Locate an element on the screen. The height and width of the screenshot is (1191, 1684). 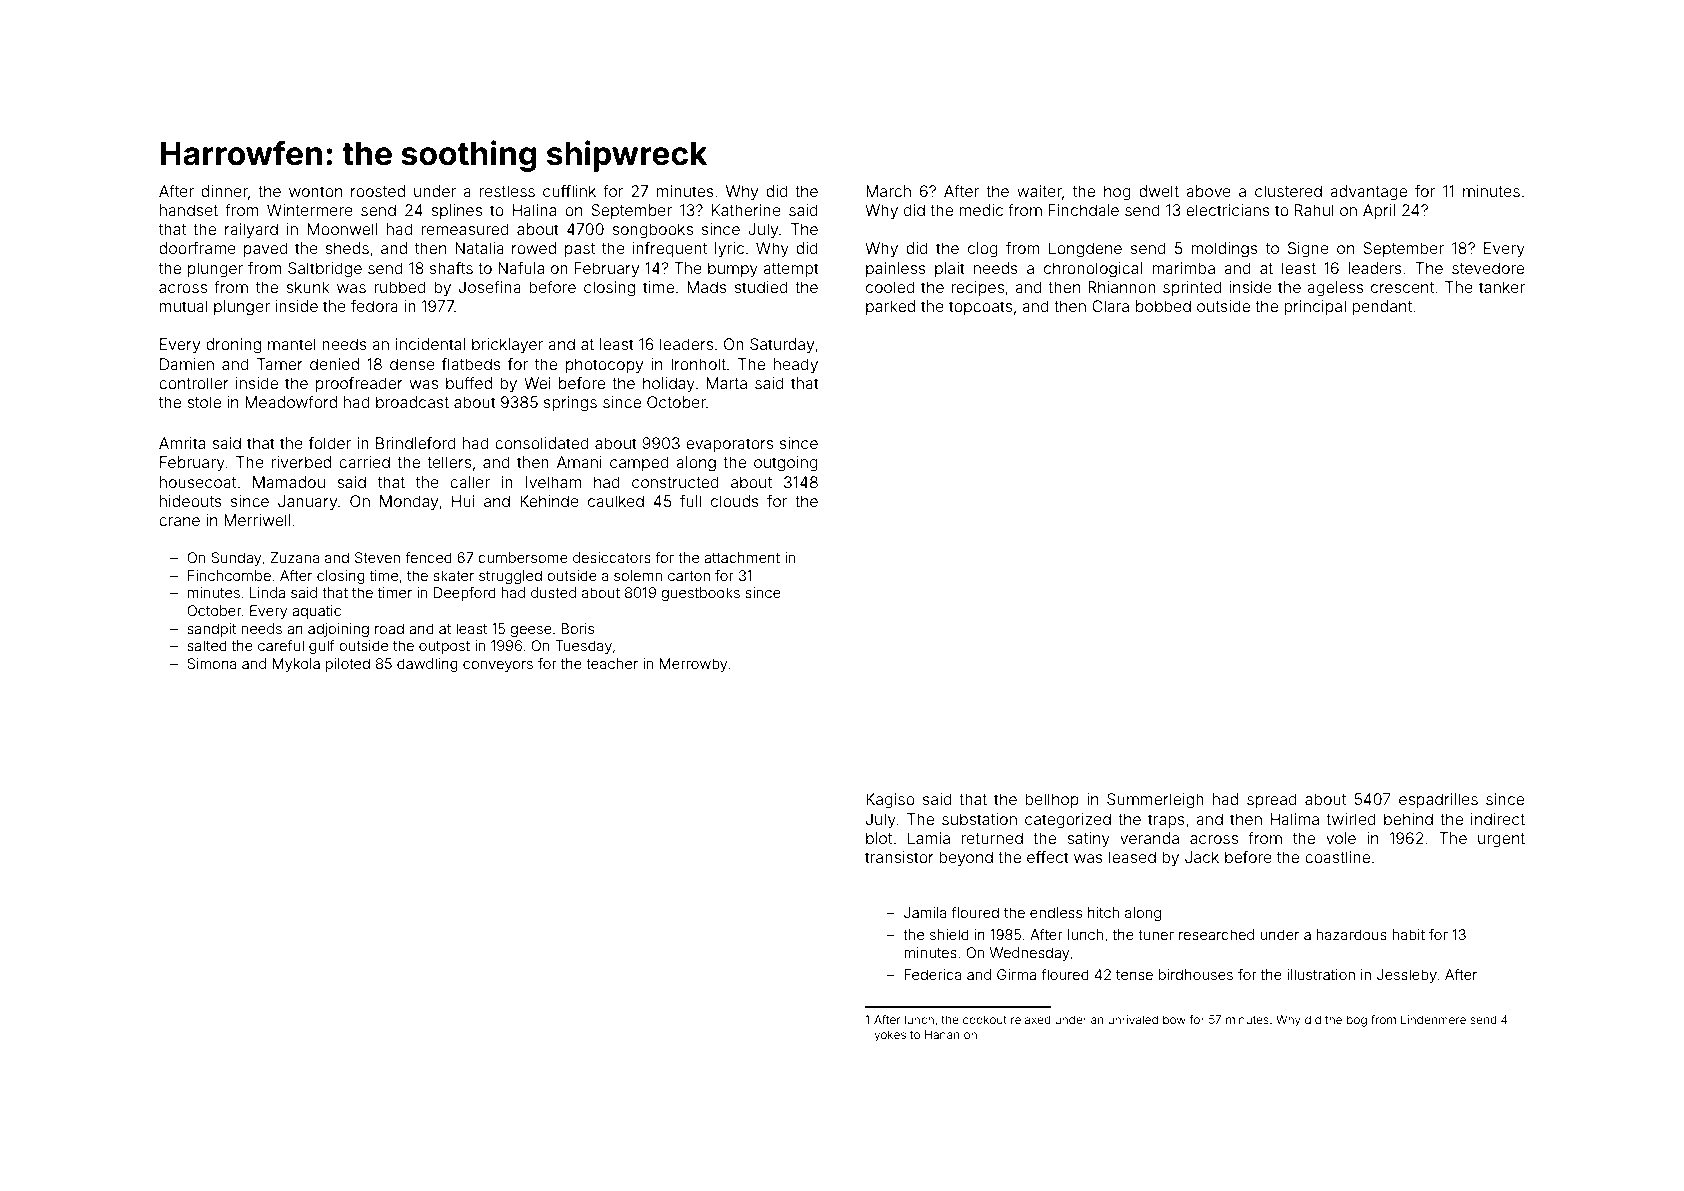
recipes is located at coordinates (977, 288).
